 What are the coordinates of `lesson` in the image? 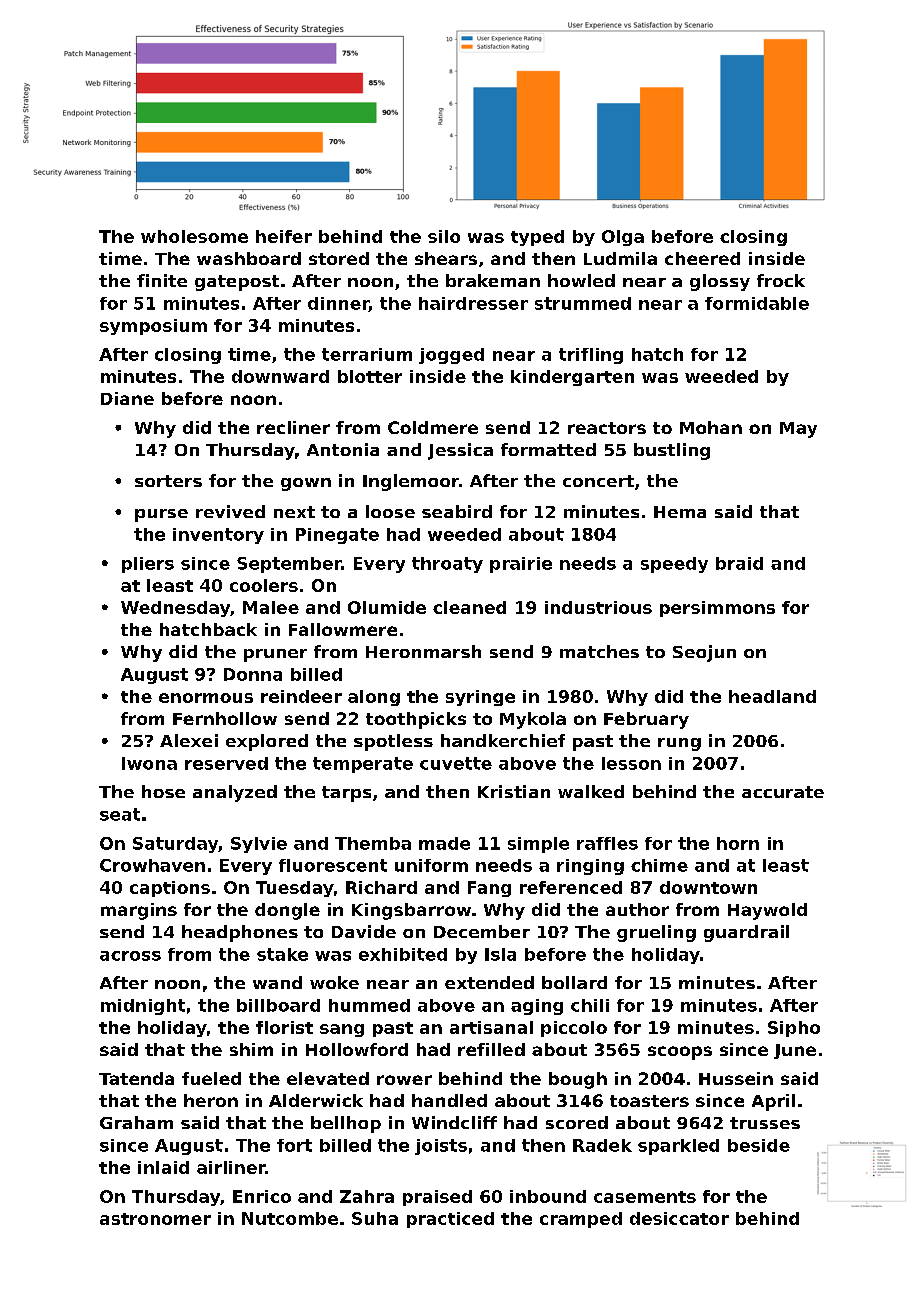 It's located at (631, 763).
